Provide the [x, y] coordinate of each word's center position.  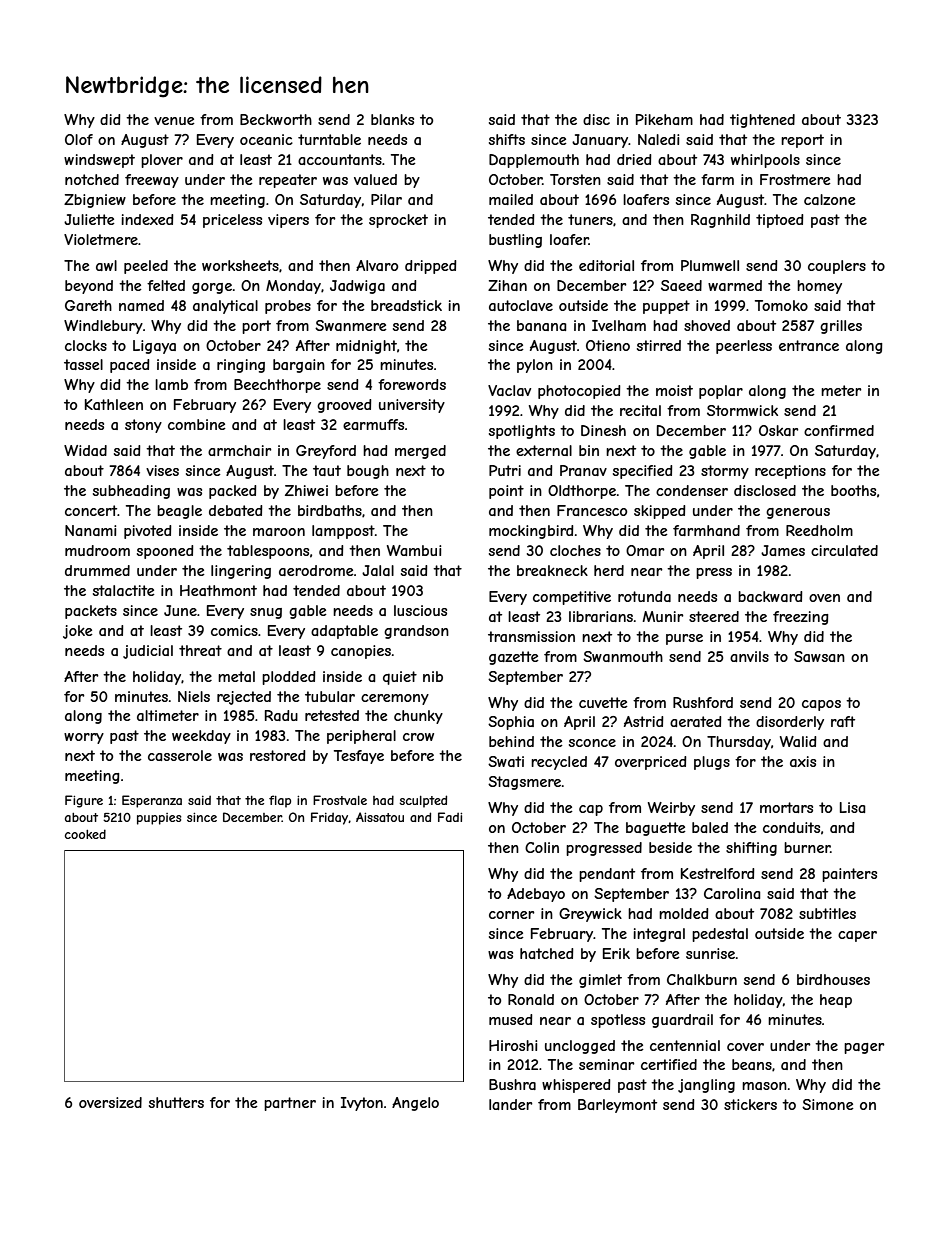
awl [106, 265]
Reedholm [819, 530]
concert [91, 510]
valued [375, 179]
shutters [176, 1102]
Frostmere [795, 179]
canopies [361, 652]
